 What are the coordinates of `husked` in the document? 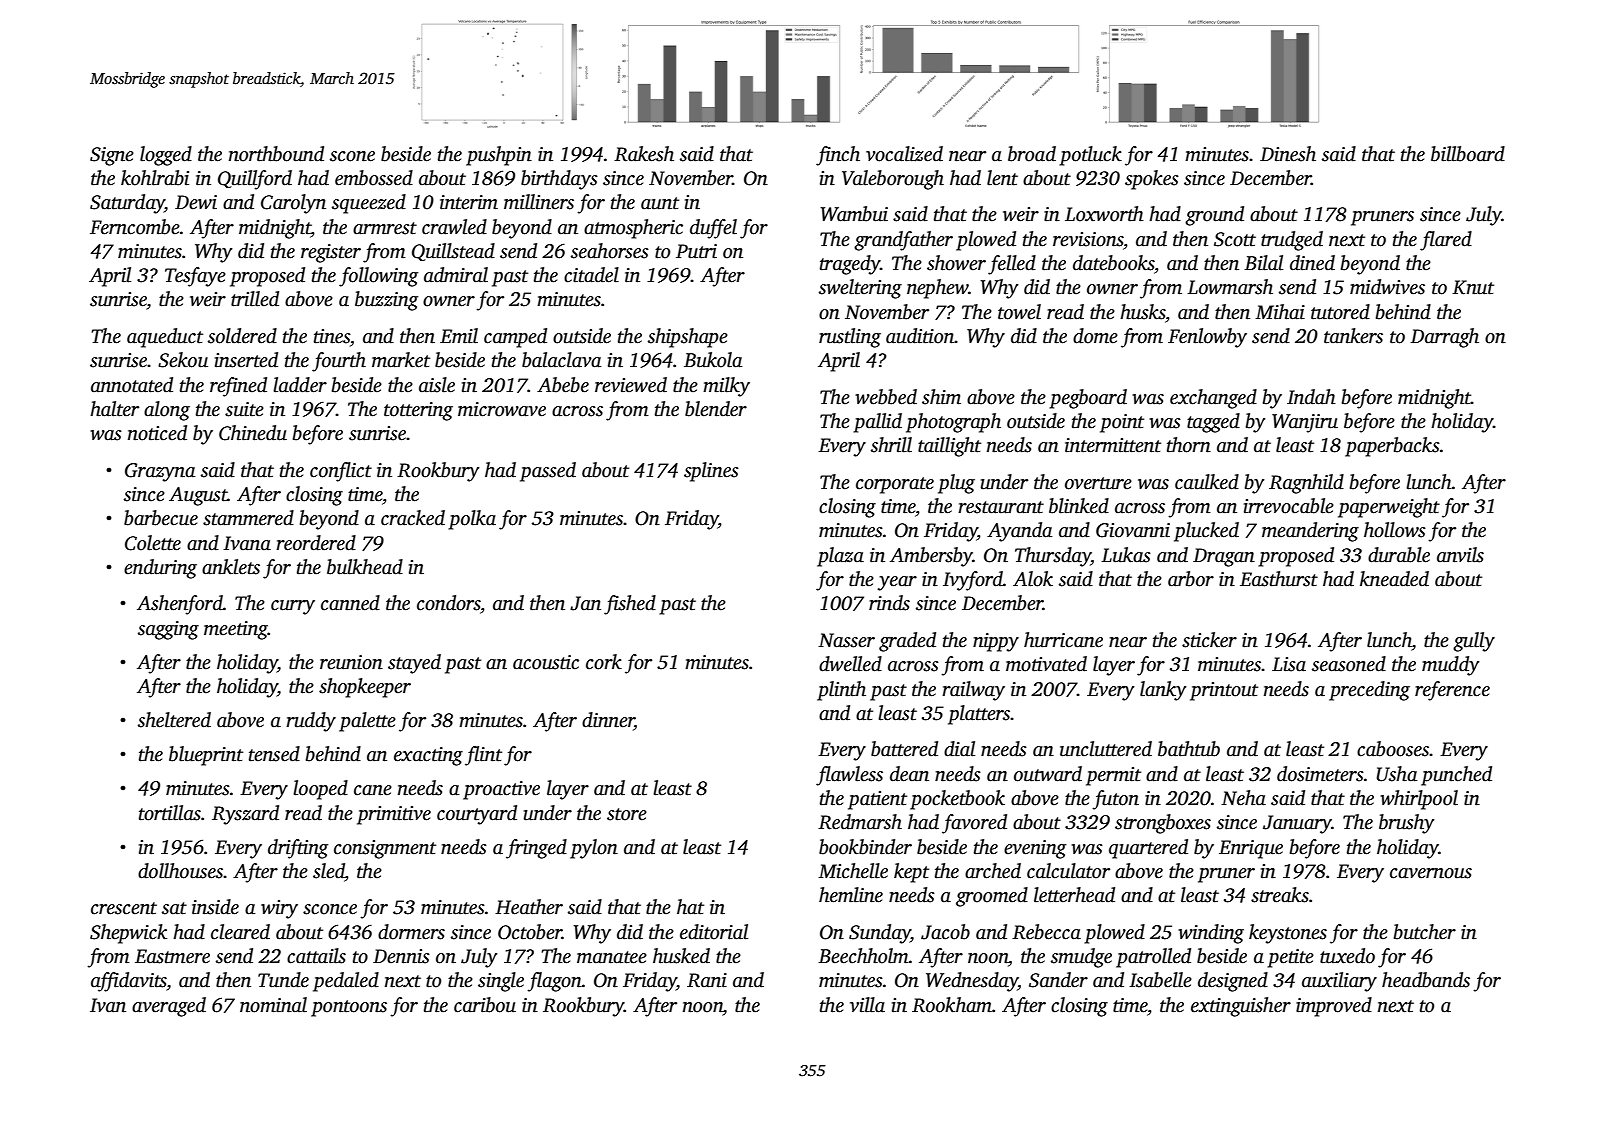 It's located at (681, 956).
